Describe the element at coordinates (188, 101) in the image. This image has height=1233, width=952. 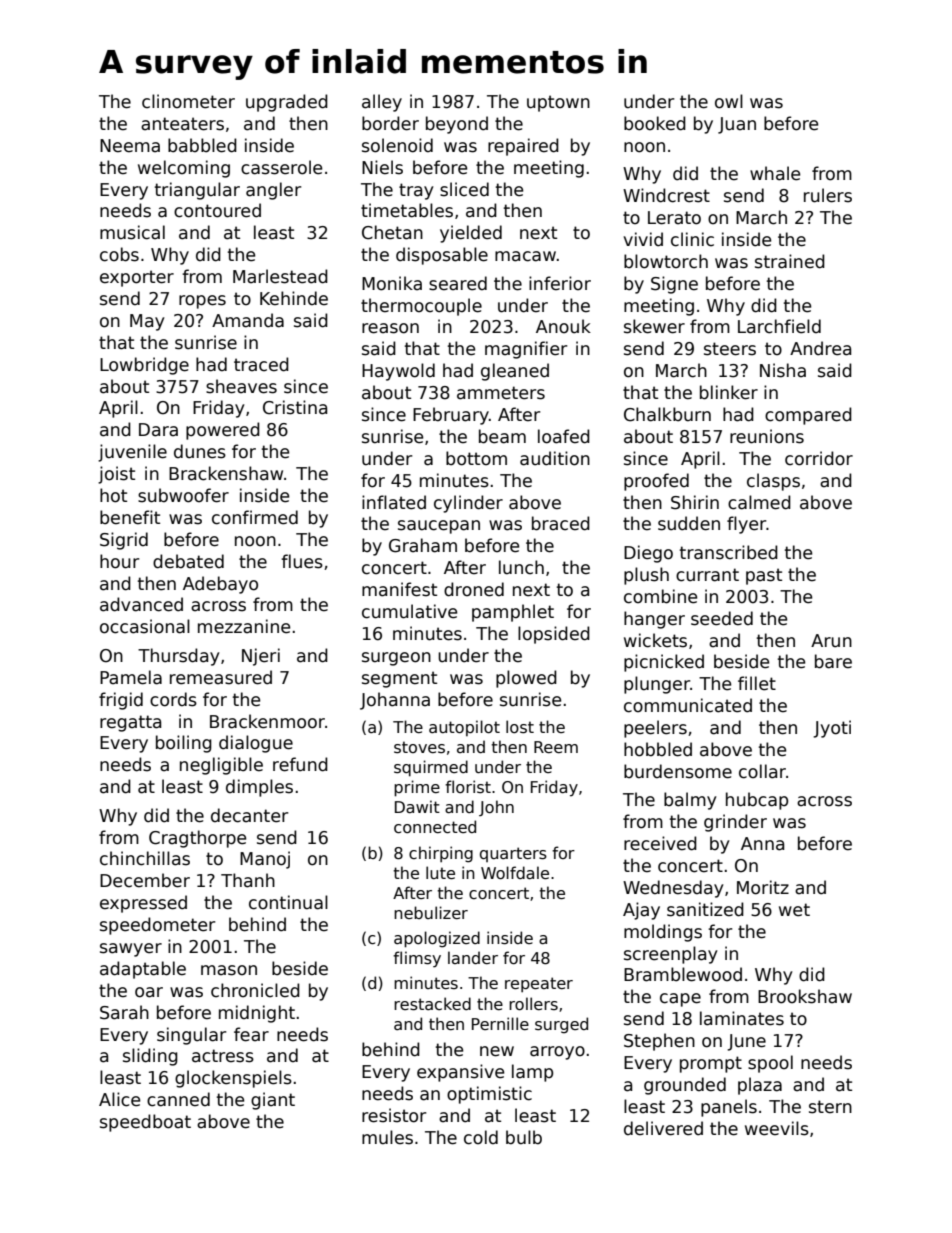
I see `clinometer` at that location.
